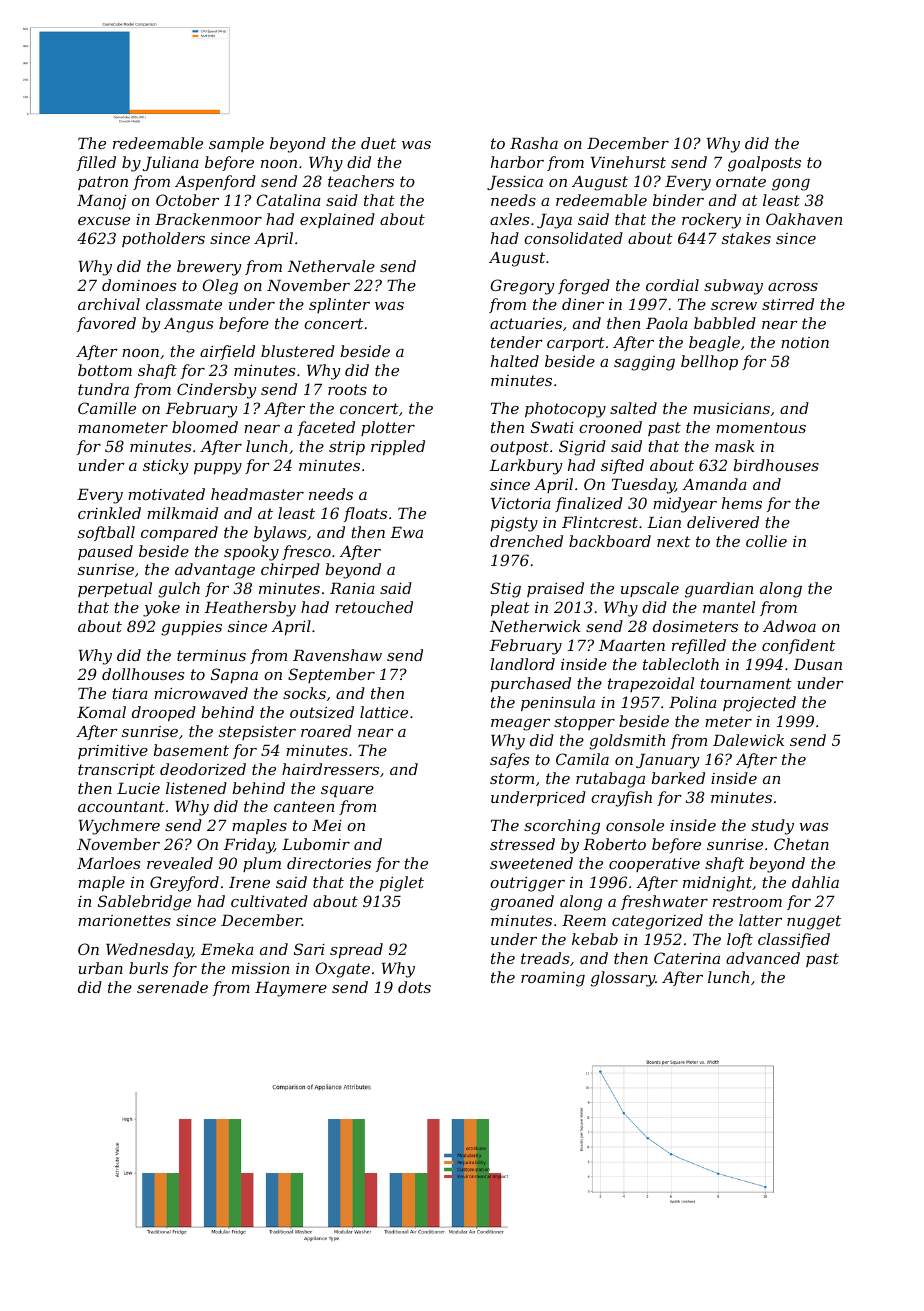  What do you see at coordinates (788, 304) in the image?
I see `stirred` at bounding box center [788, 304].
